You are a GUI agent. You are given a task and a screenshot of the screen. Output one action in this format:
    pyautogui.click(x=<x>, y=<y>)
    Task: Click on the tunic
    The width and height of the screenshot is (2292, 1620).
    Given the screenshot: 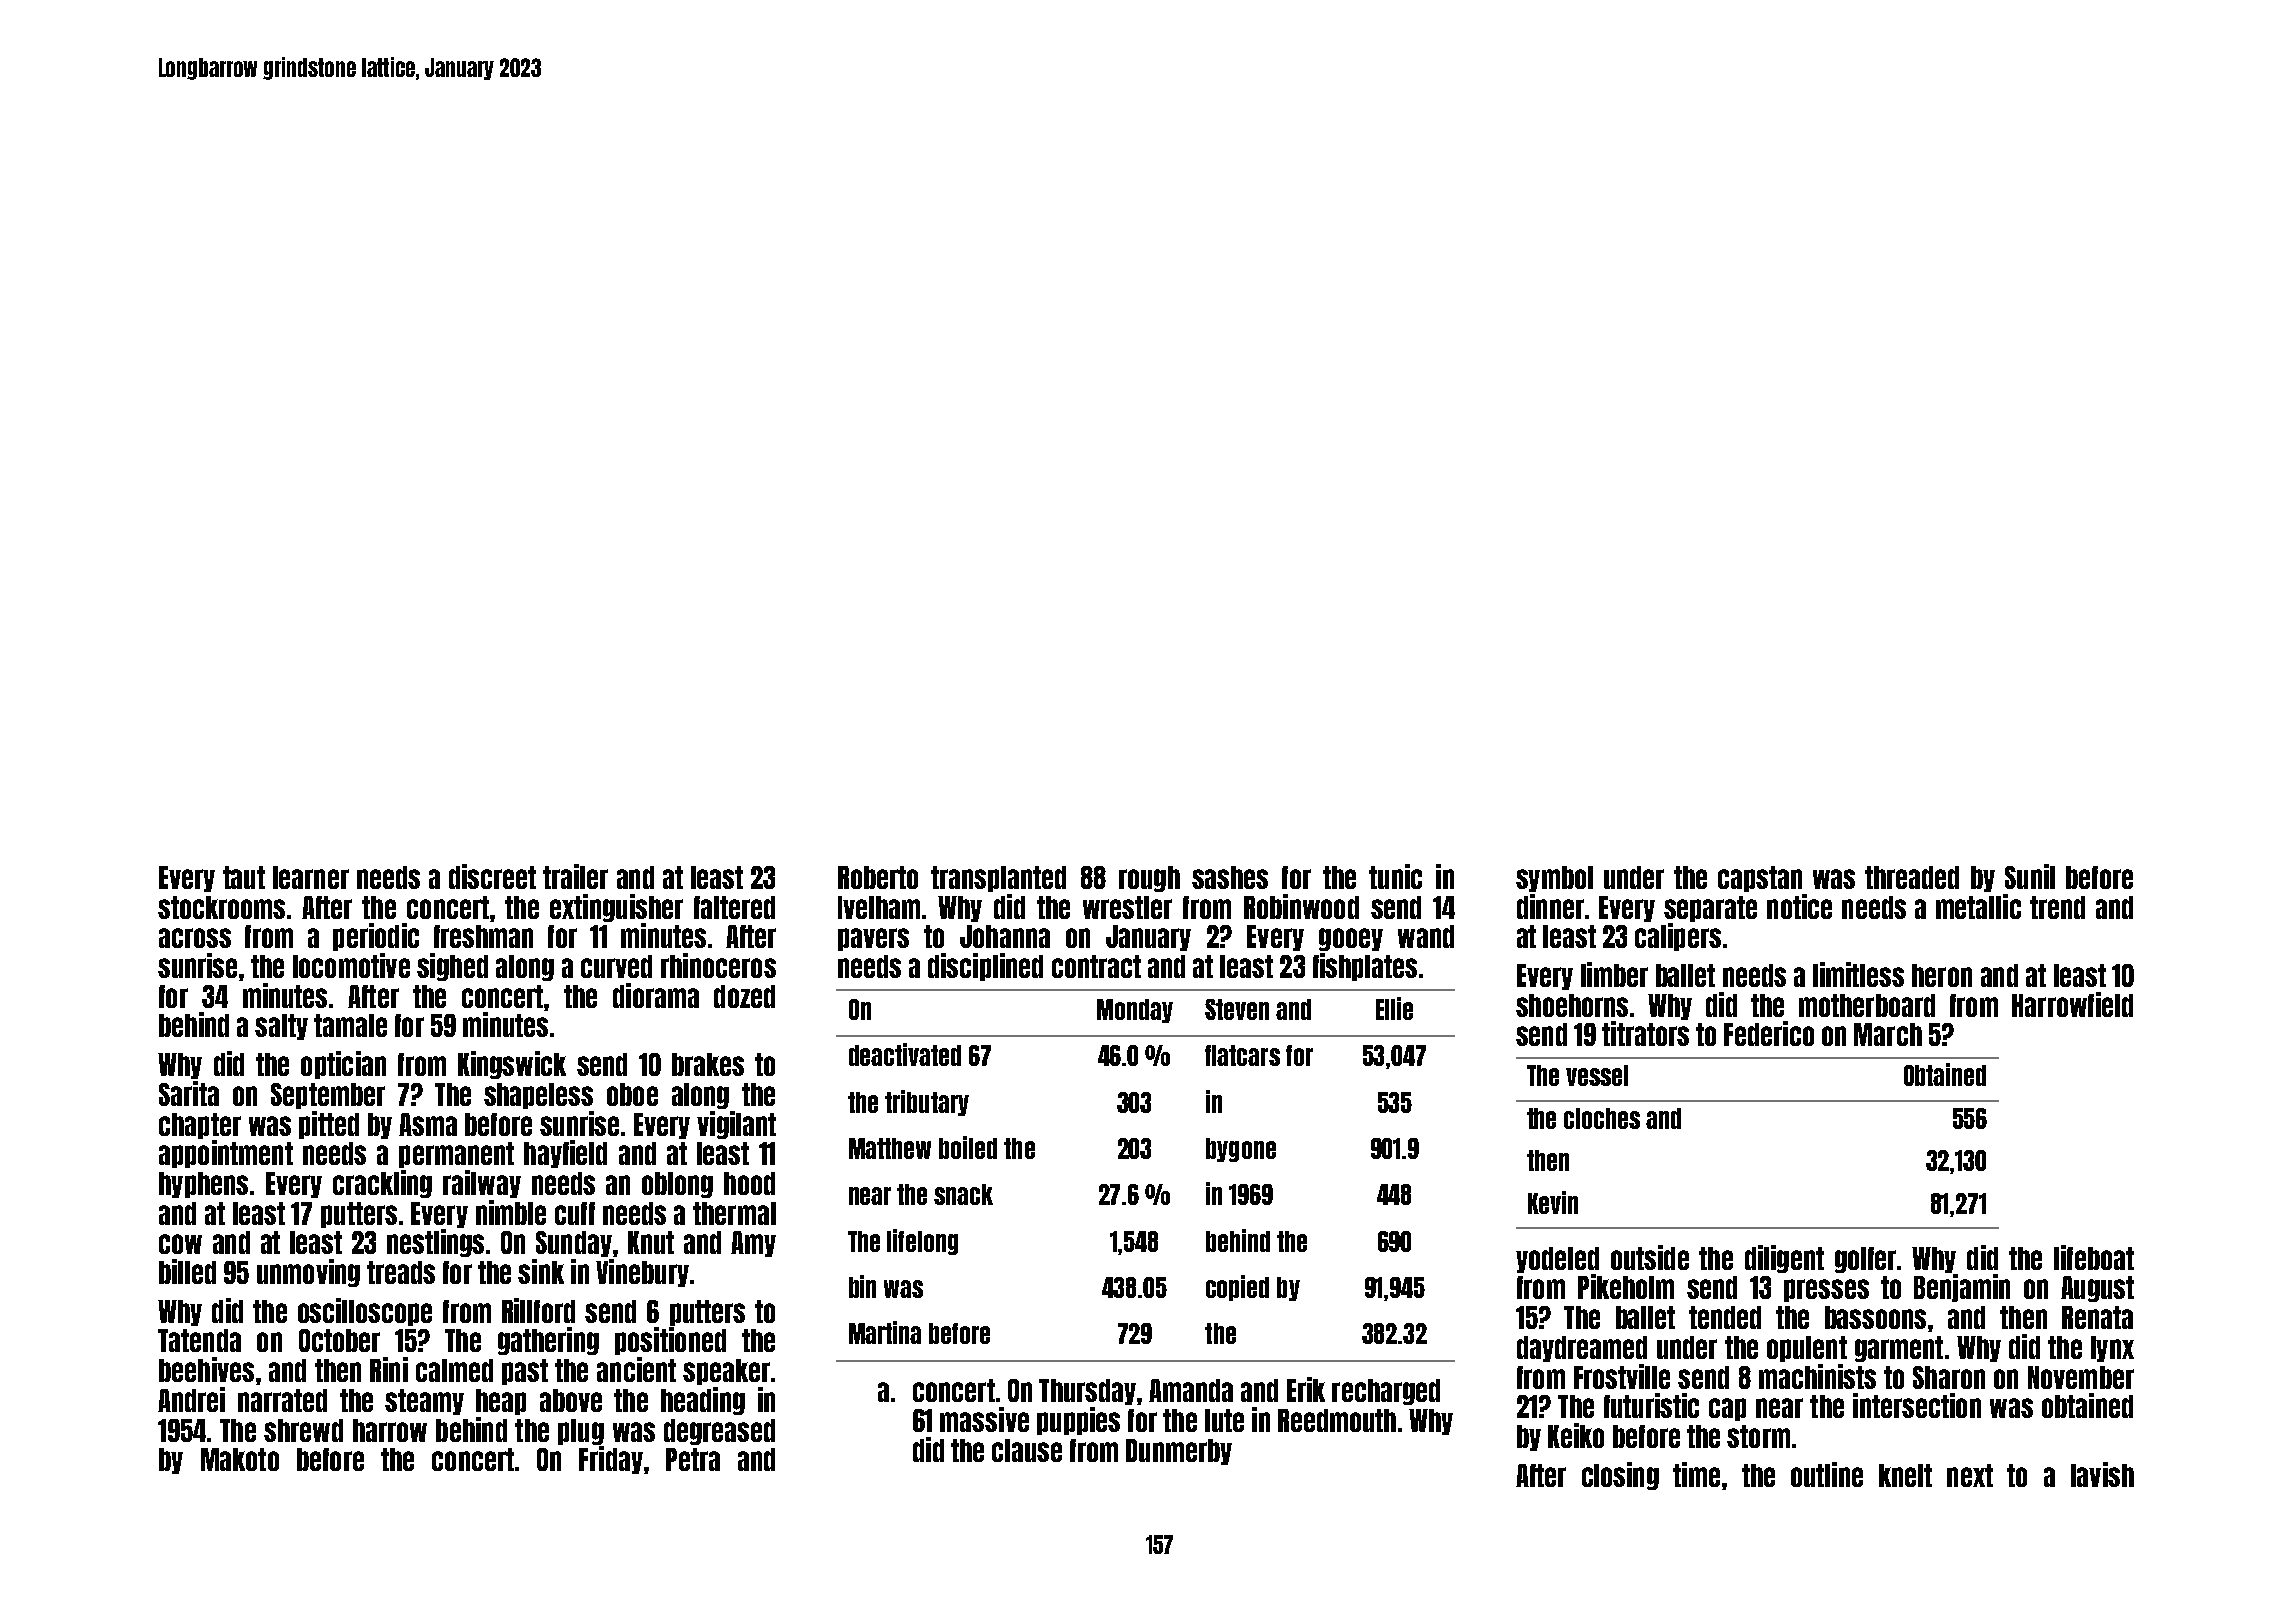 What is the action you would take?
    pyautogui.click(x=1395, y=876)
